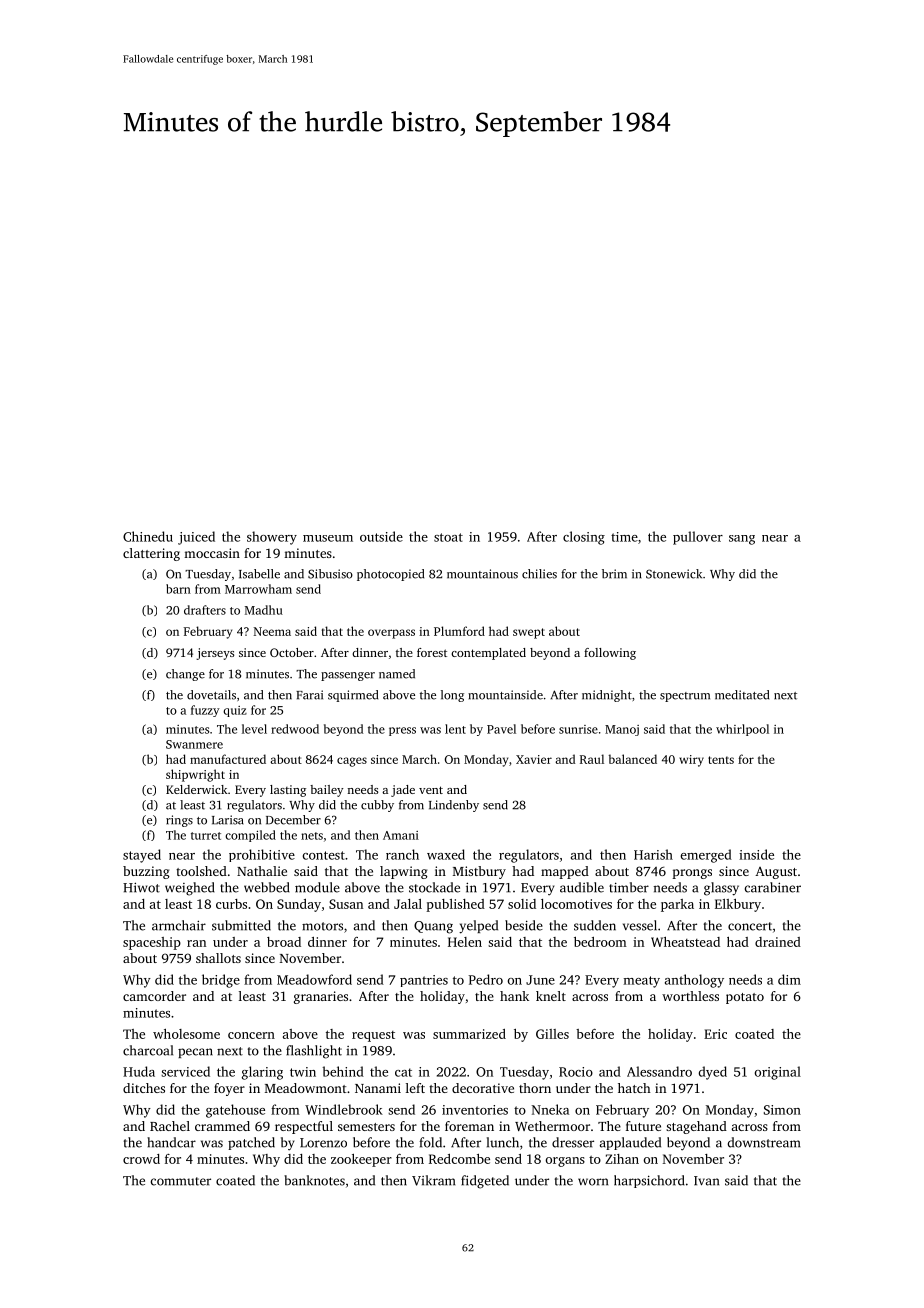  I want to click on Nanami, so click(378, 1088).
